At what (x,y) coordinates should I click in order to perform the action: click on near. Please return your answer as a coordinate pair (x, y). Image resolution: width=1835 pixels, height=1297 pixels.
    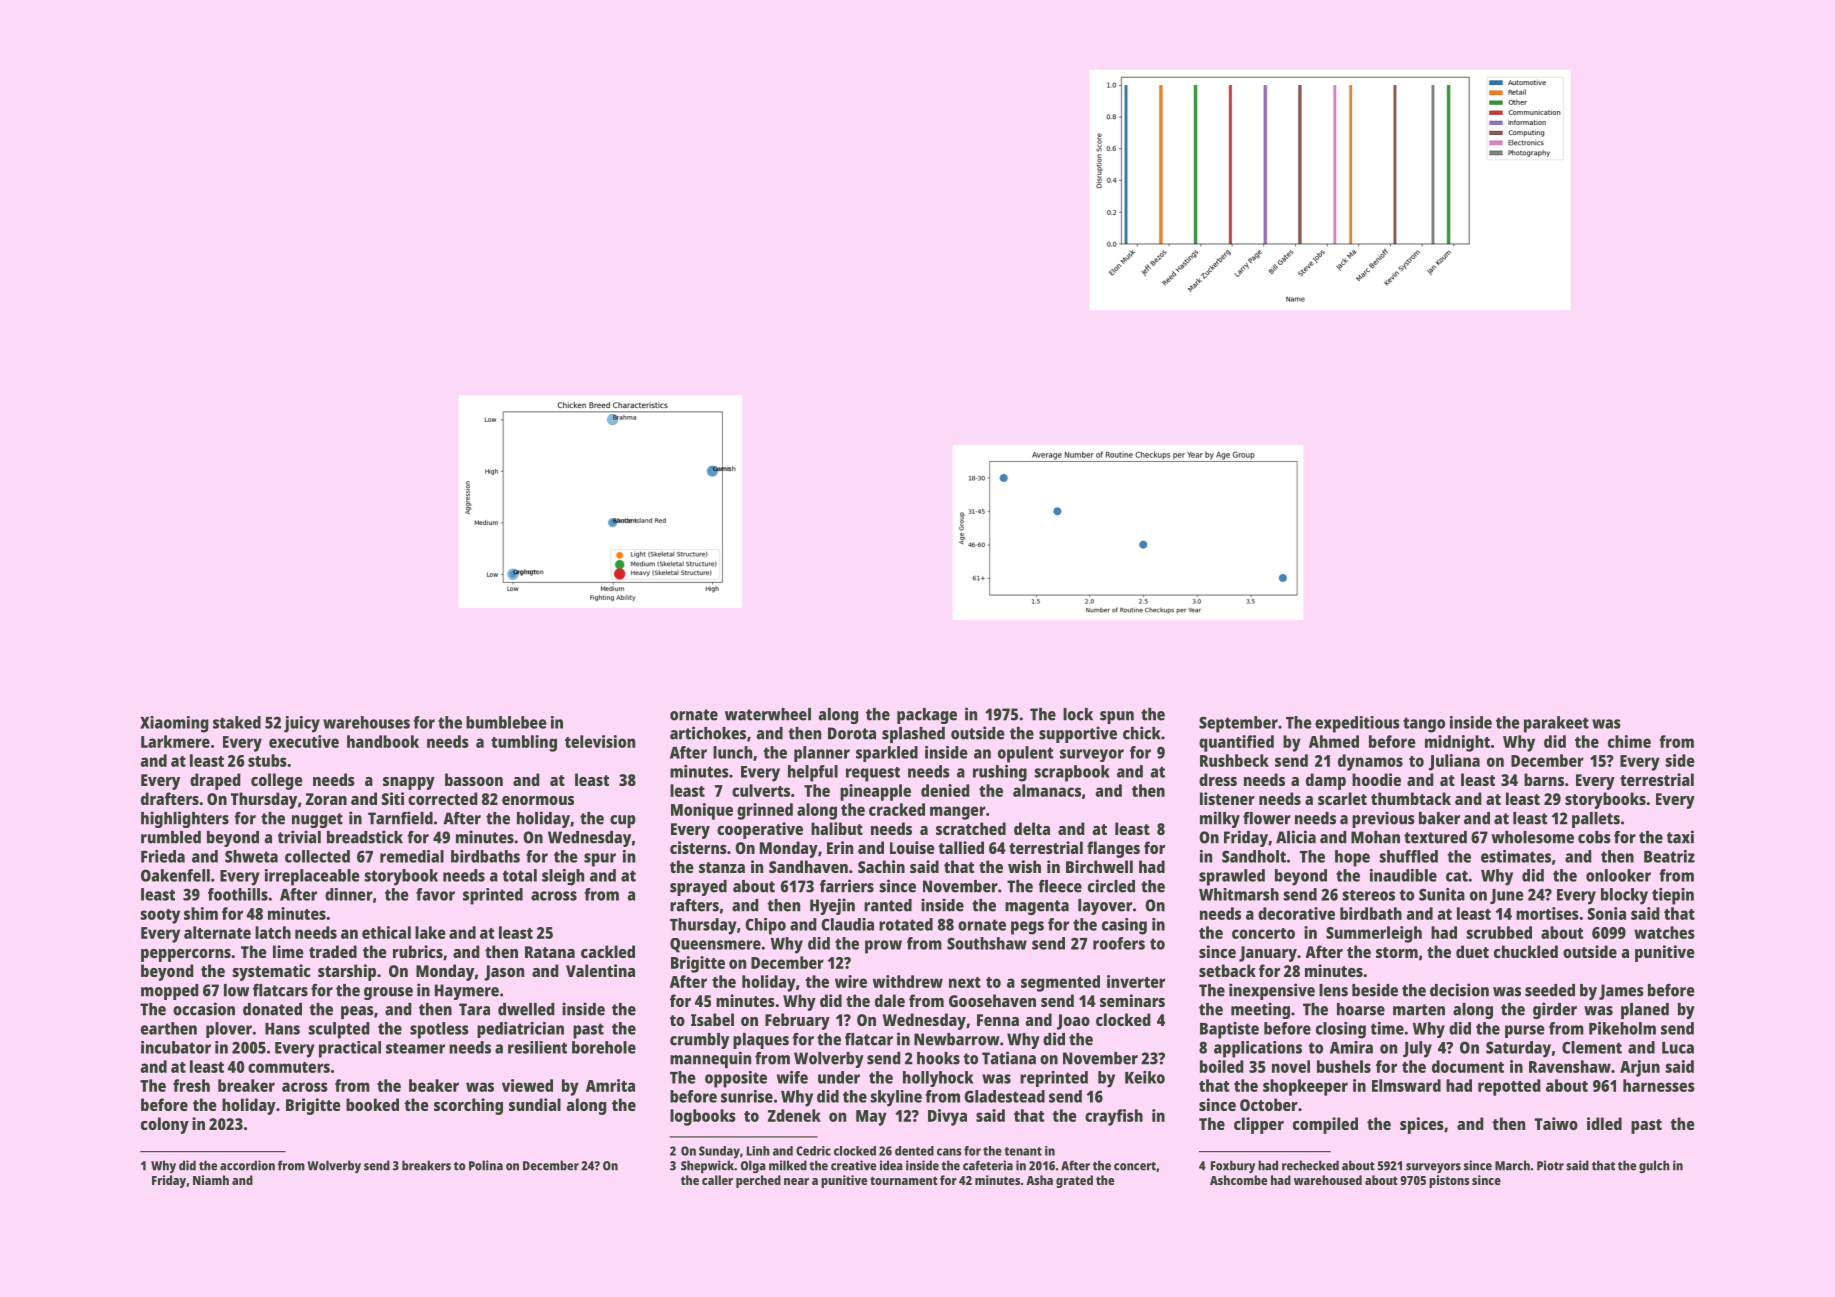
    Looking at the image, I should click on (796, 1181).
